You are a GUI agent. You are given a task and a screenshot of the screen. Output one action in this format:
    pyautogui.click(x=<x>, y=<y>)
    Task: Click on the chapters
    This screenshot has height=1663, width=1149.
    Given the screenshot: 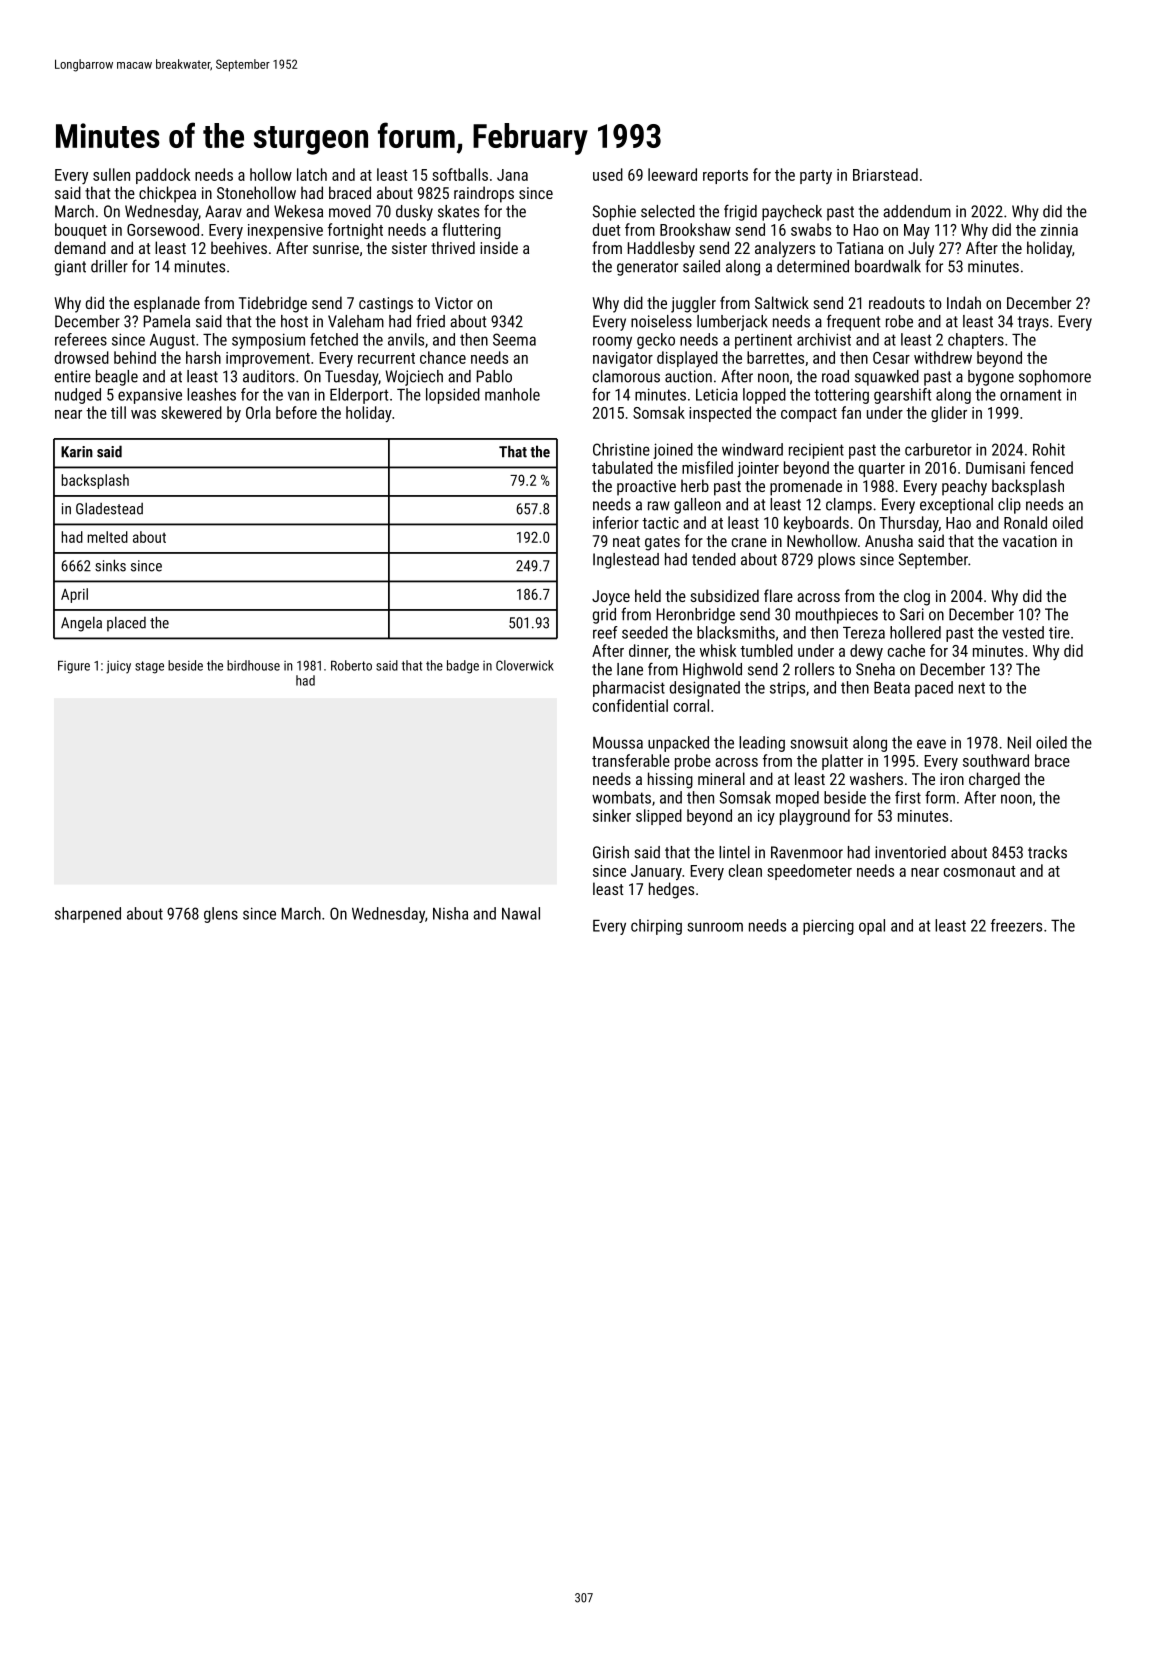 What is the action you would take?
    pyautogui.click(x=976, y=341)
